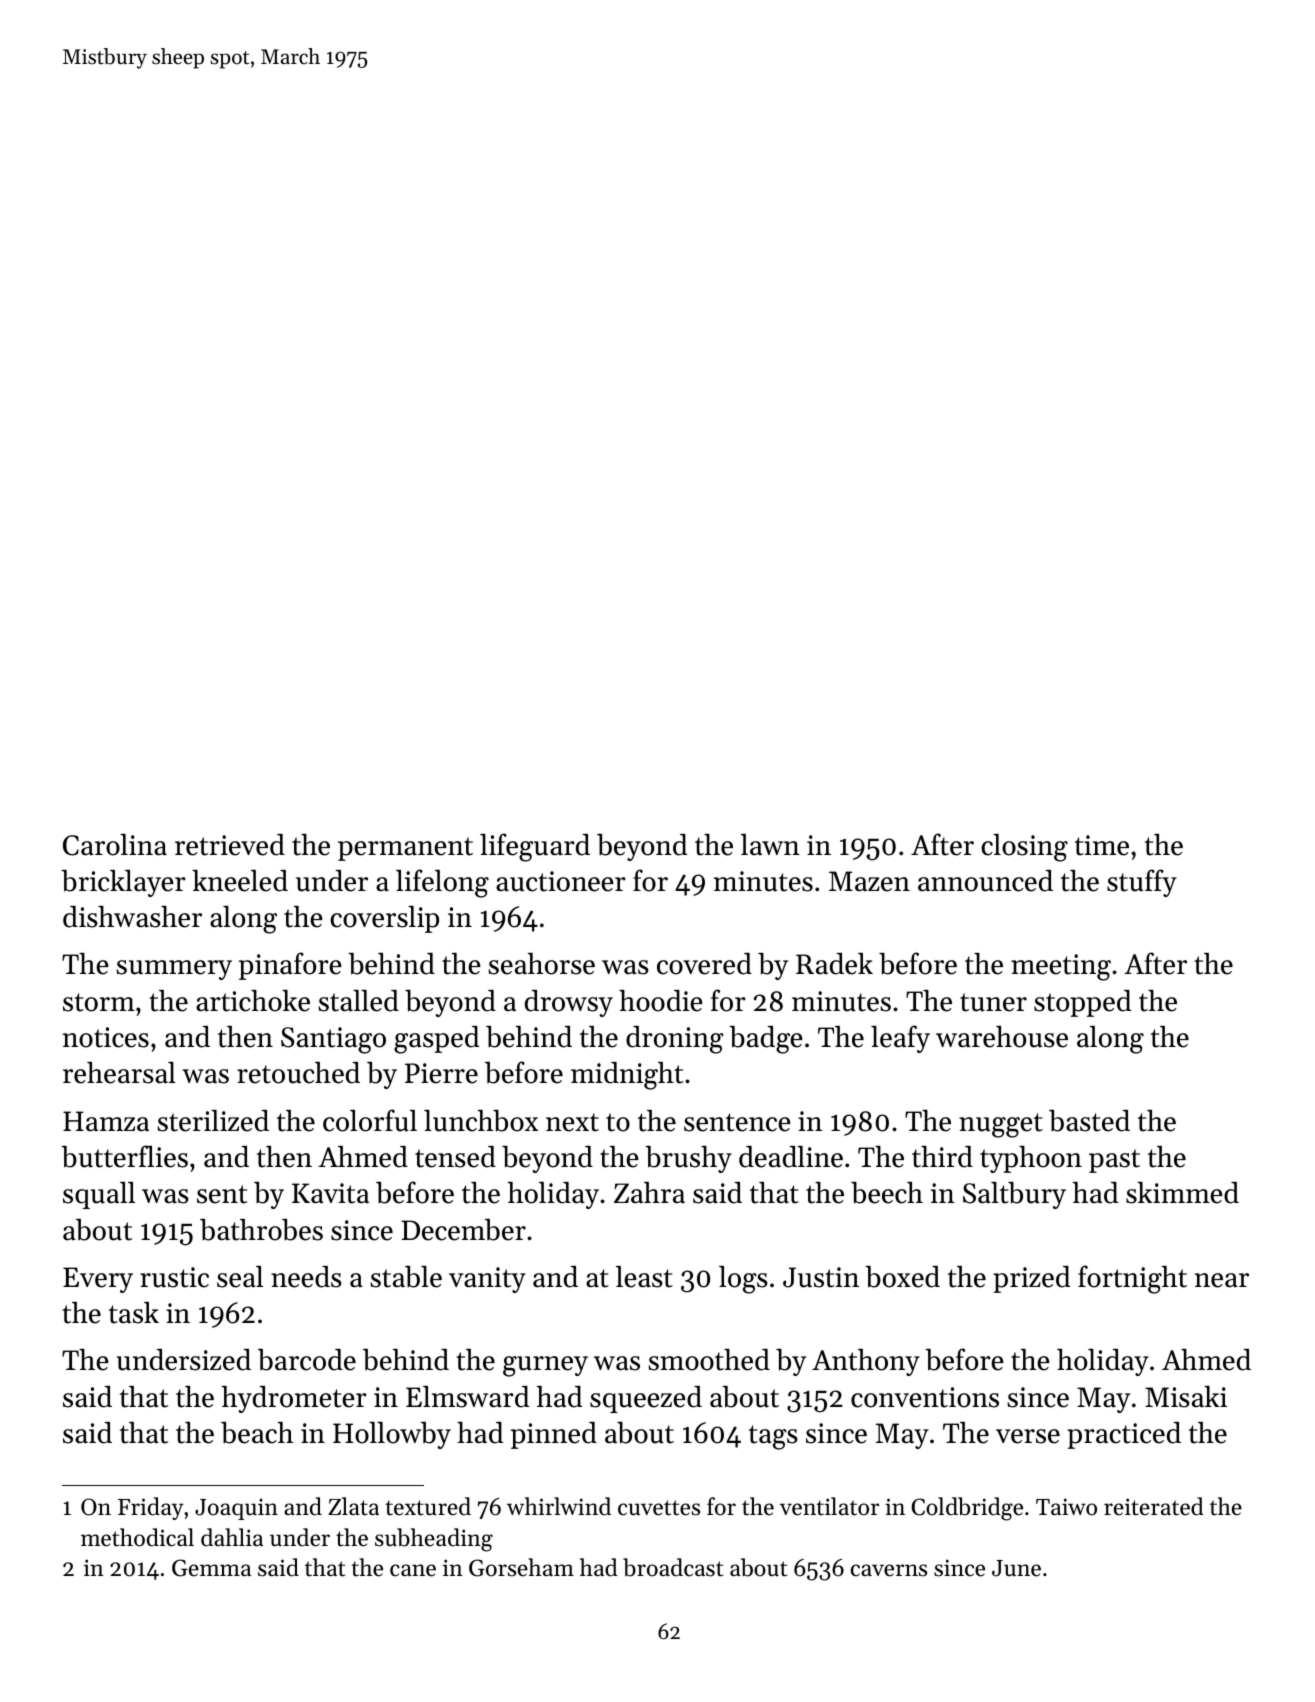 This page has height=1702, width=1315. What do you see at coordinates (211, 1568) in the page?
I see `Gemma` at bounding box center [211, 1568].
